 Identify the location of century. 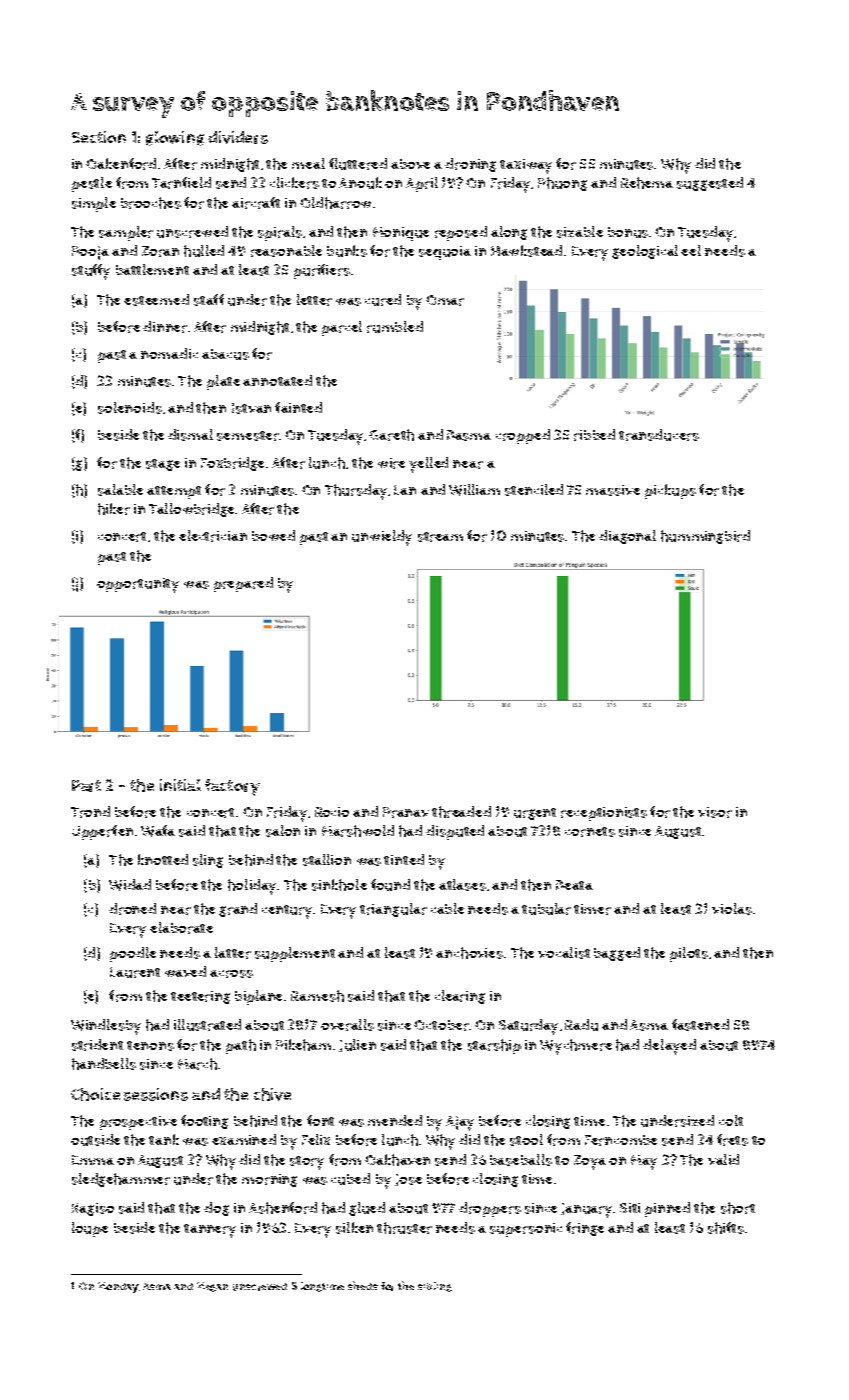
(287, 912).
